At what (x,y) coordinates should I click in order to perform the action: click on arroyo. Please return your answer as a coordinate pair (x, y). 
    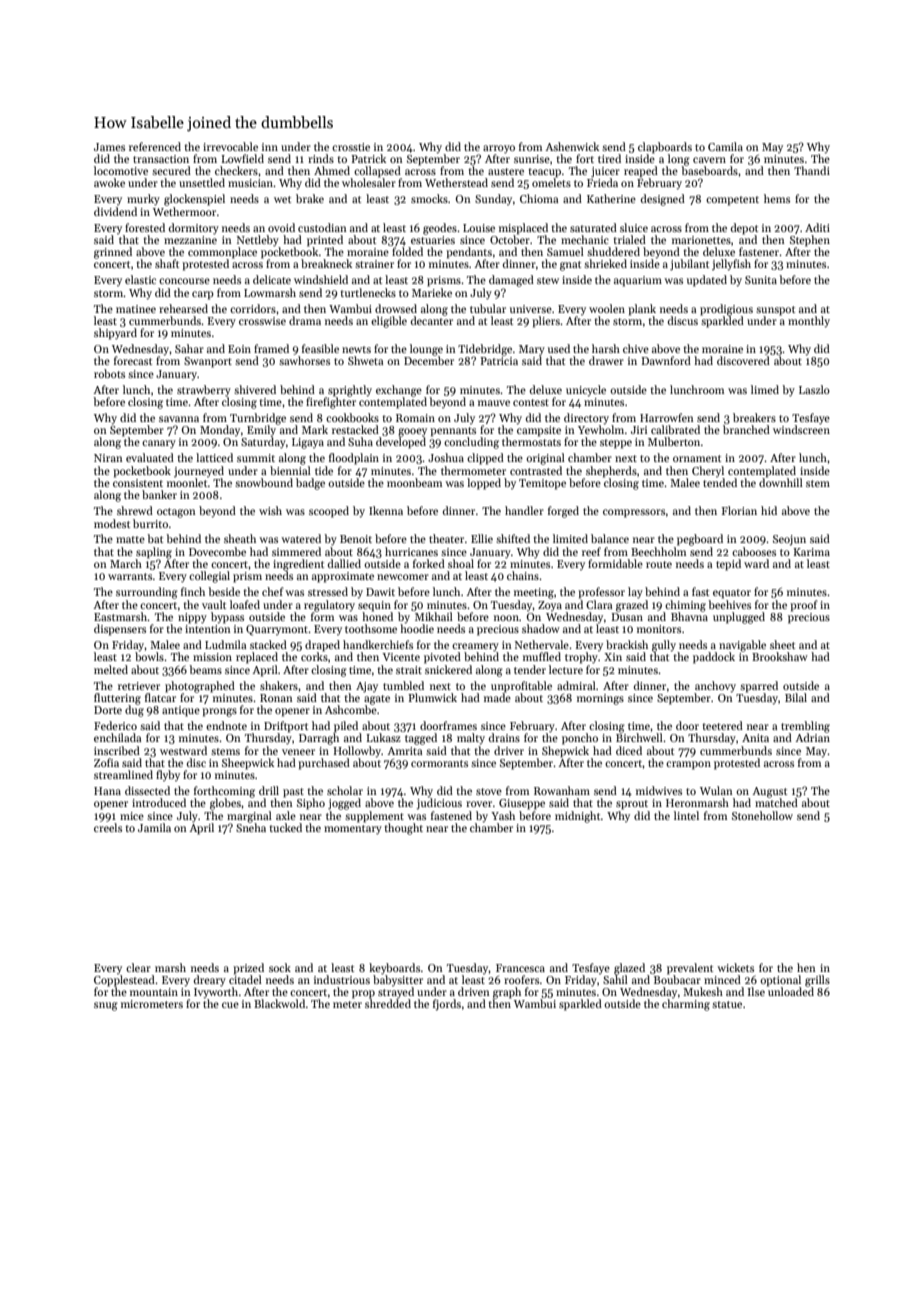
    Looking at the image, I should click on (499, 149).
